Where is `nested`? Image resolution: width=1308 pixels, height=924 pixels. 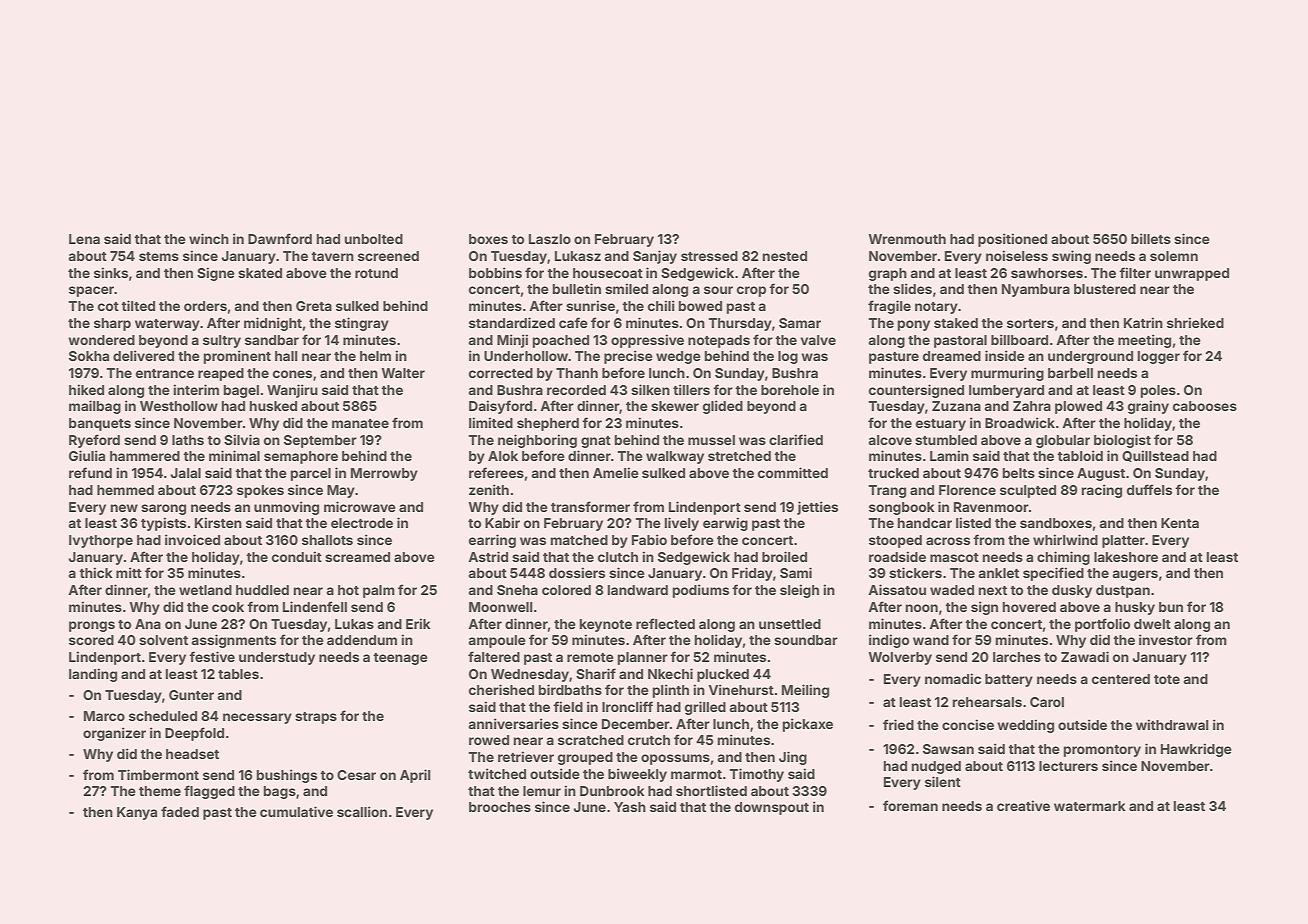 nested is located at coordinates (784, 256).
